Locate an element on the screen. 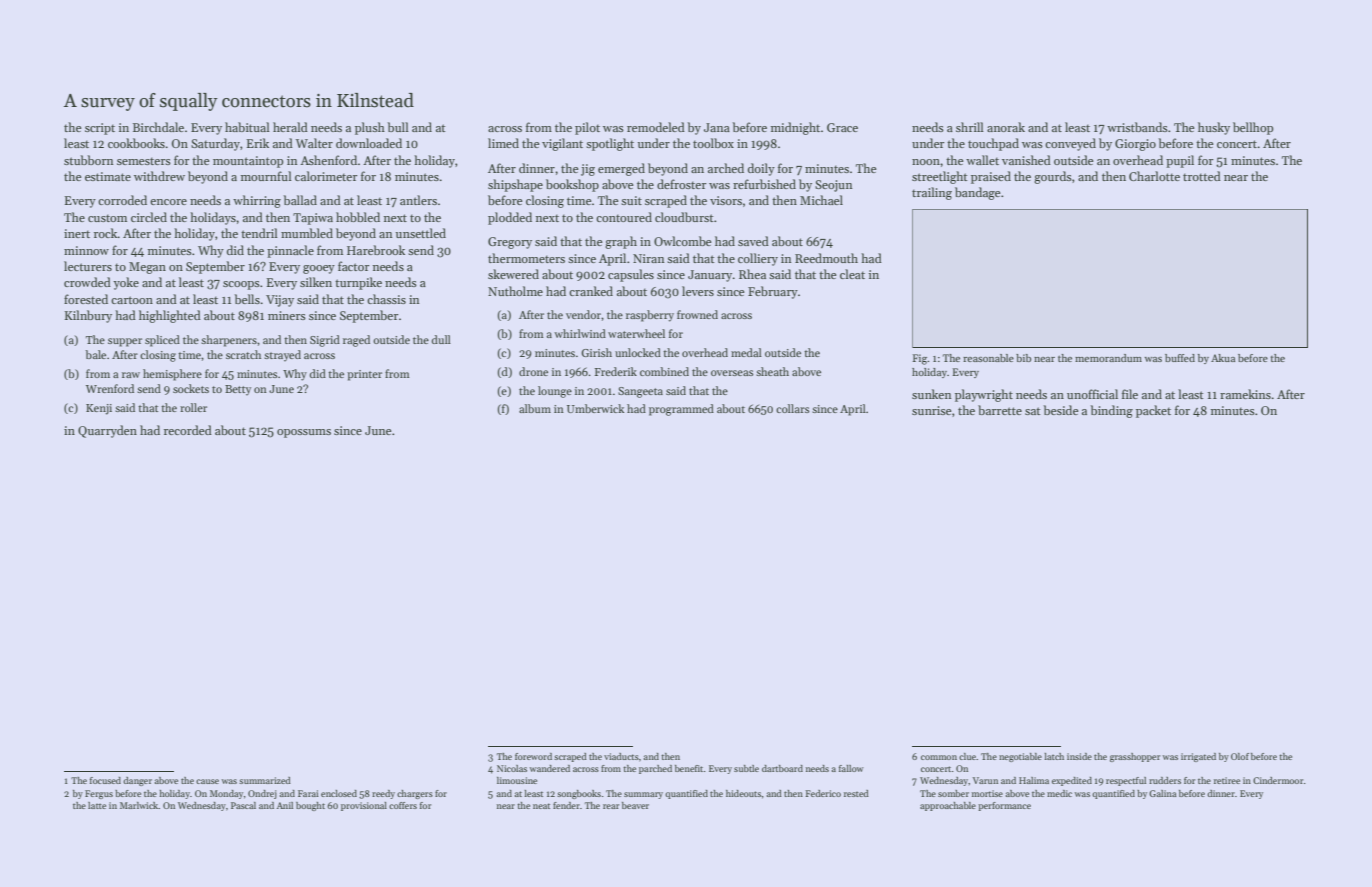 The image size is (1372, 887). Grace is located at coordinates (842, 127).
